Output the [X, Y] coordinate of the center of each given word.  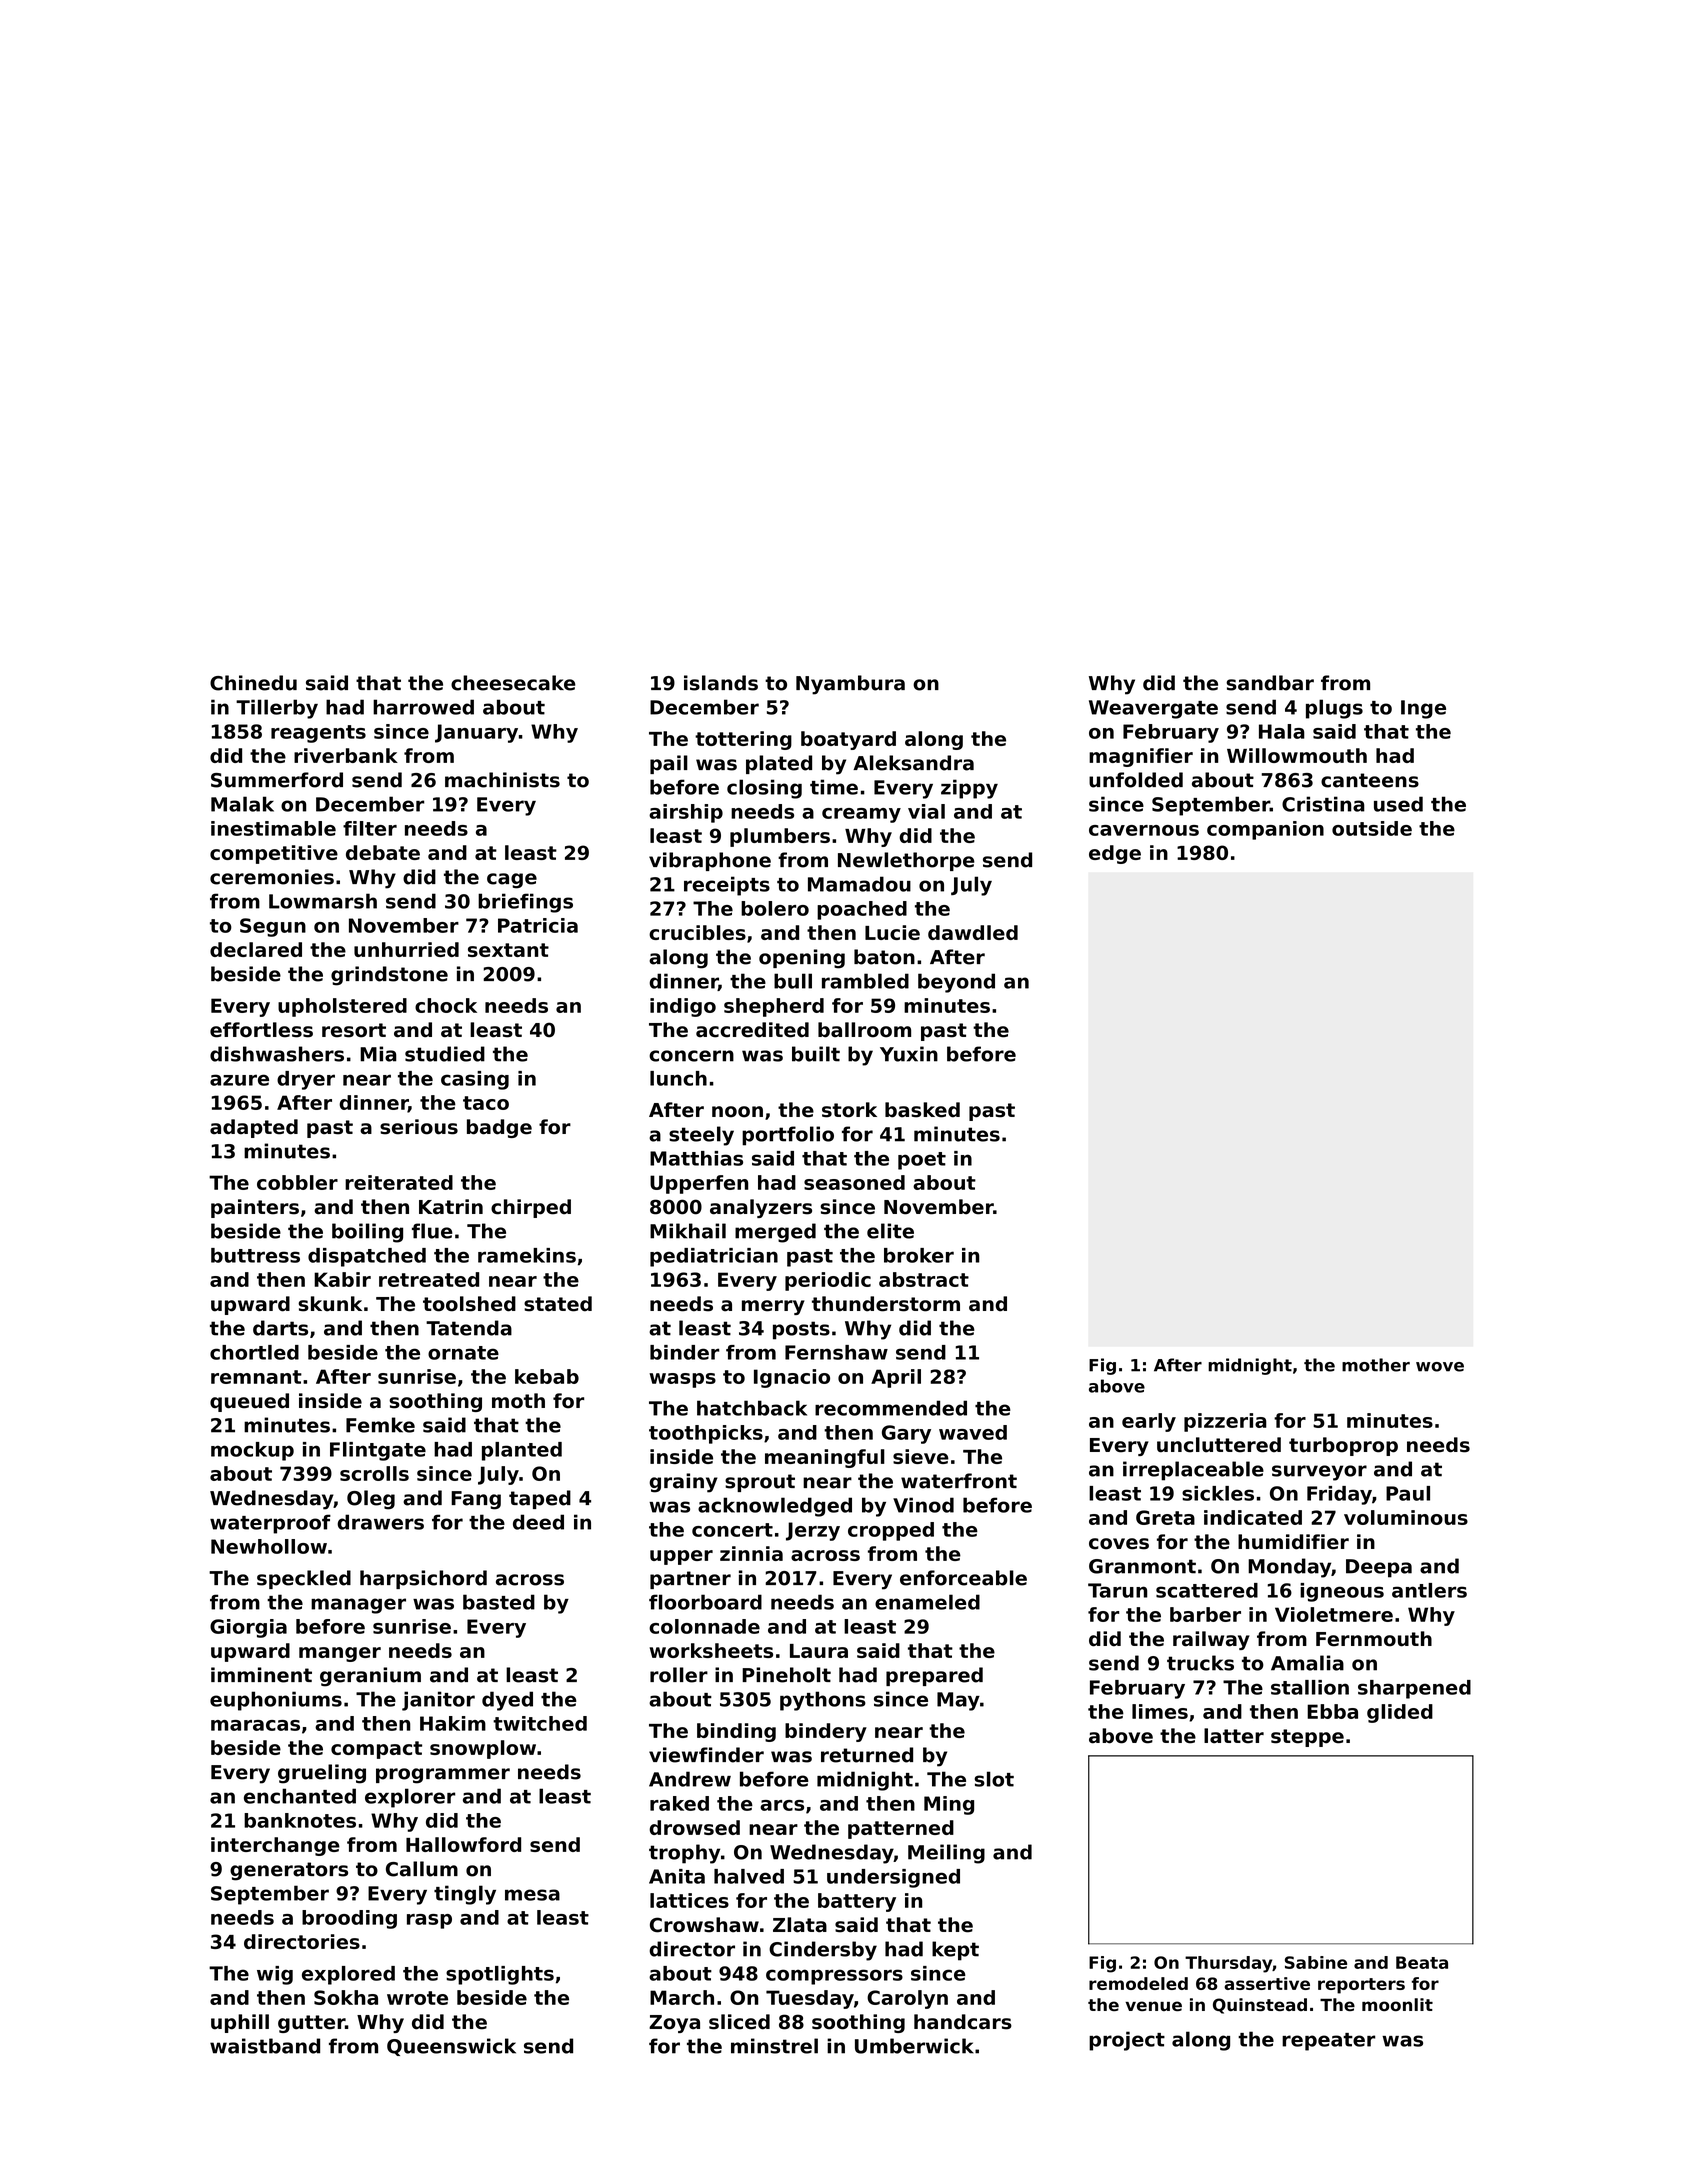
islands [721, 683]
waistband [265, 2046]
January [476, 733]
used [1398, 804]
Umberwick [914, 2046]
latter [1234, 1736]
